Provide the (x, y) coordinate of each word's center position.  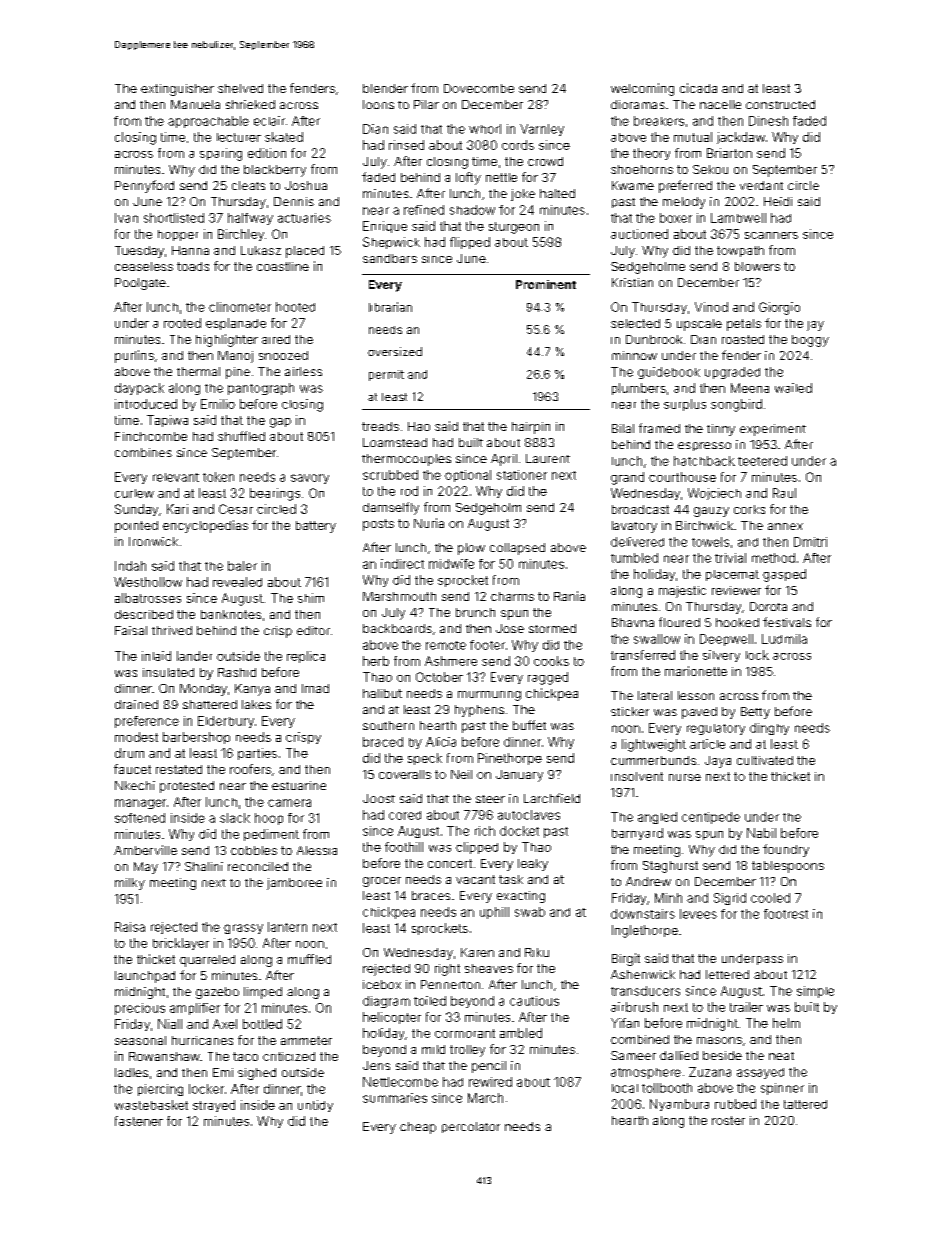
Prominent (546, 284)
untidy (315, 1106)
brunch (475, 612)
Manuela (195, 104)
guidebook (669, 373)
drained (136, 704)
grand (627, 478)
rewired (490, 1082)
